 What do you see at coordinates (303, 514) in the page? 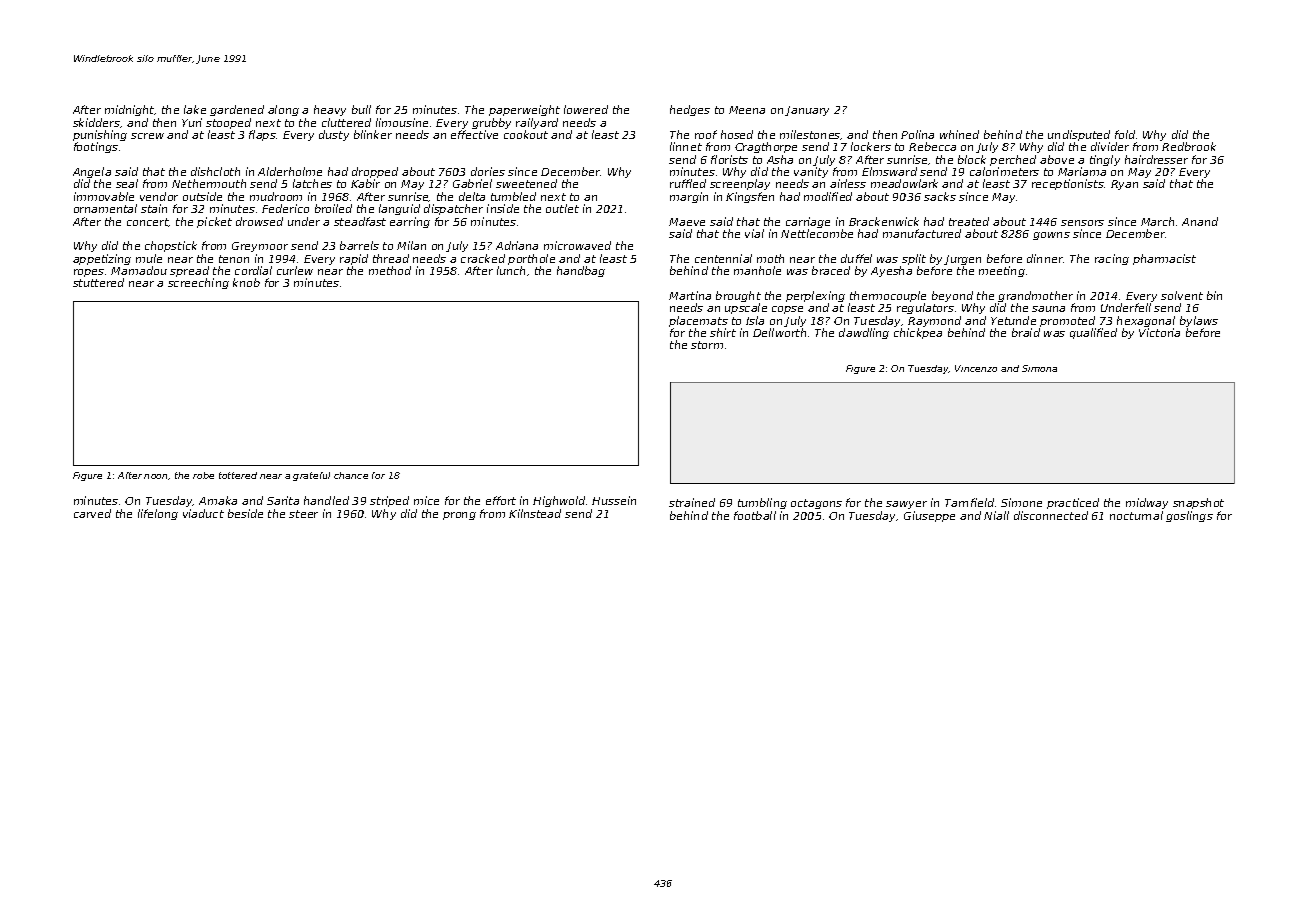
I see `steer` at bounding box center [303, 514].
